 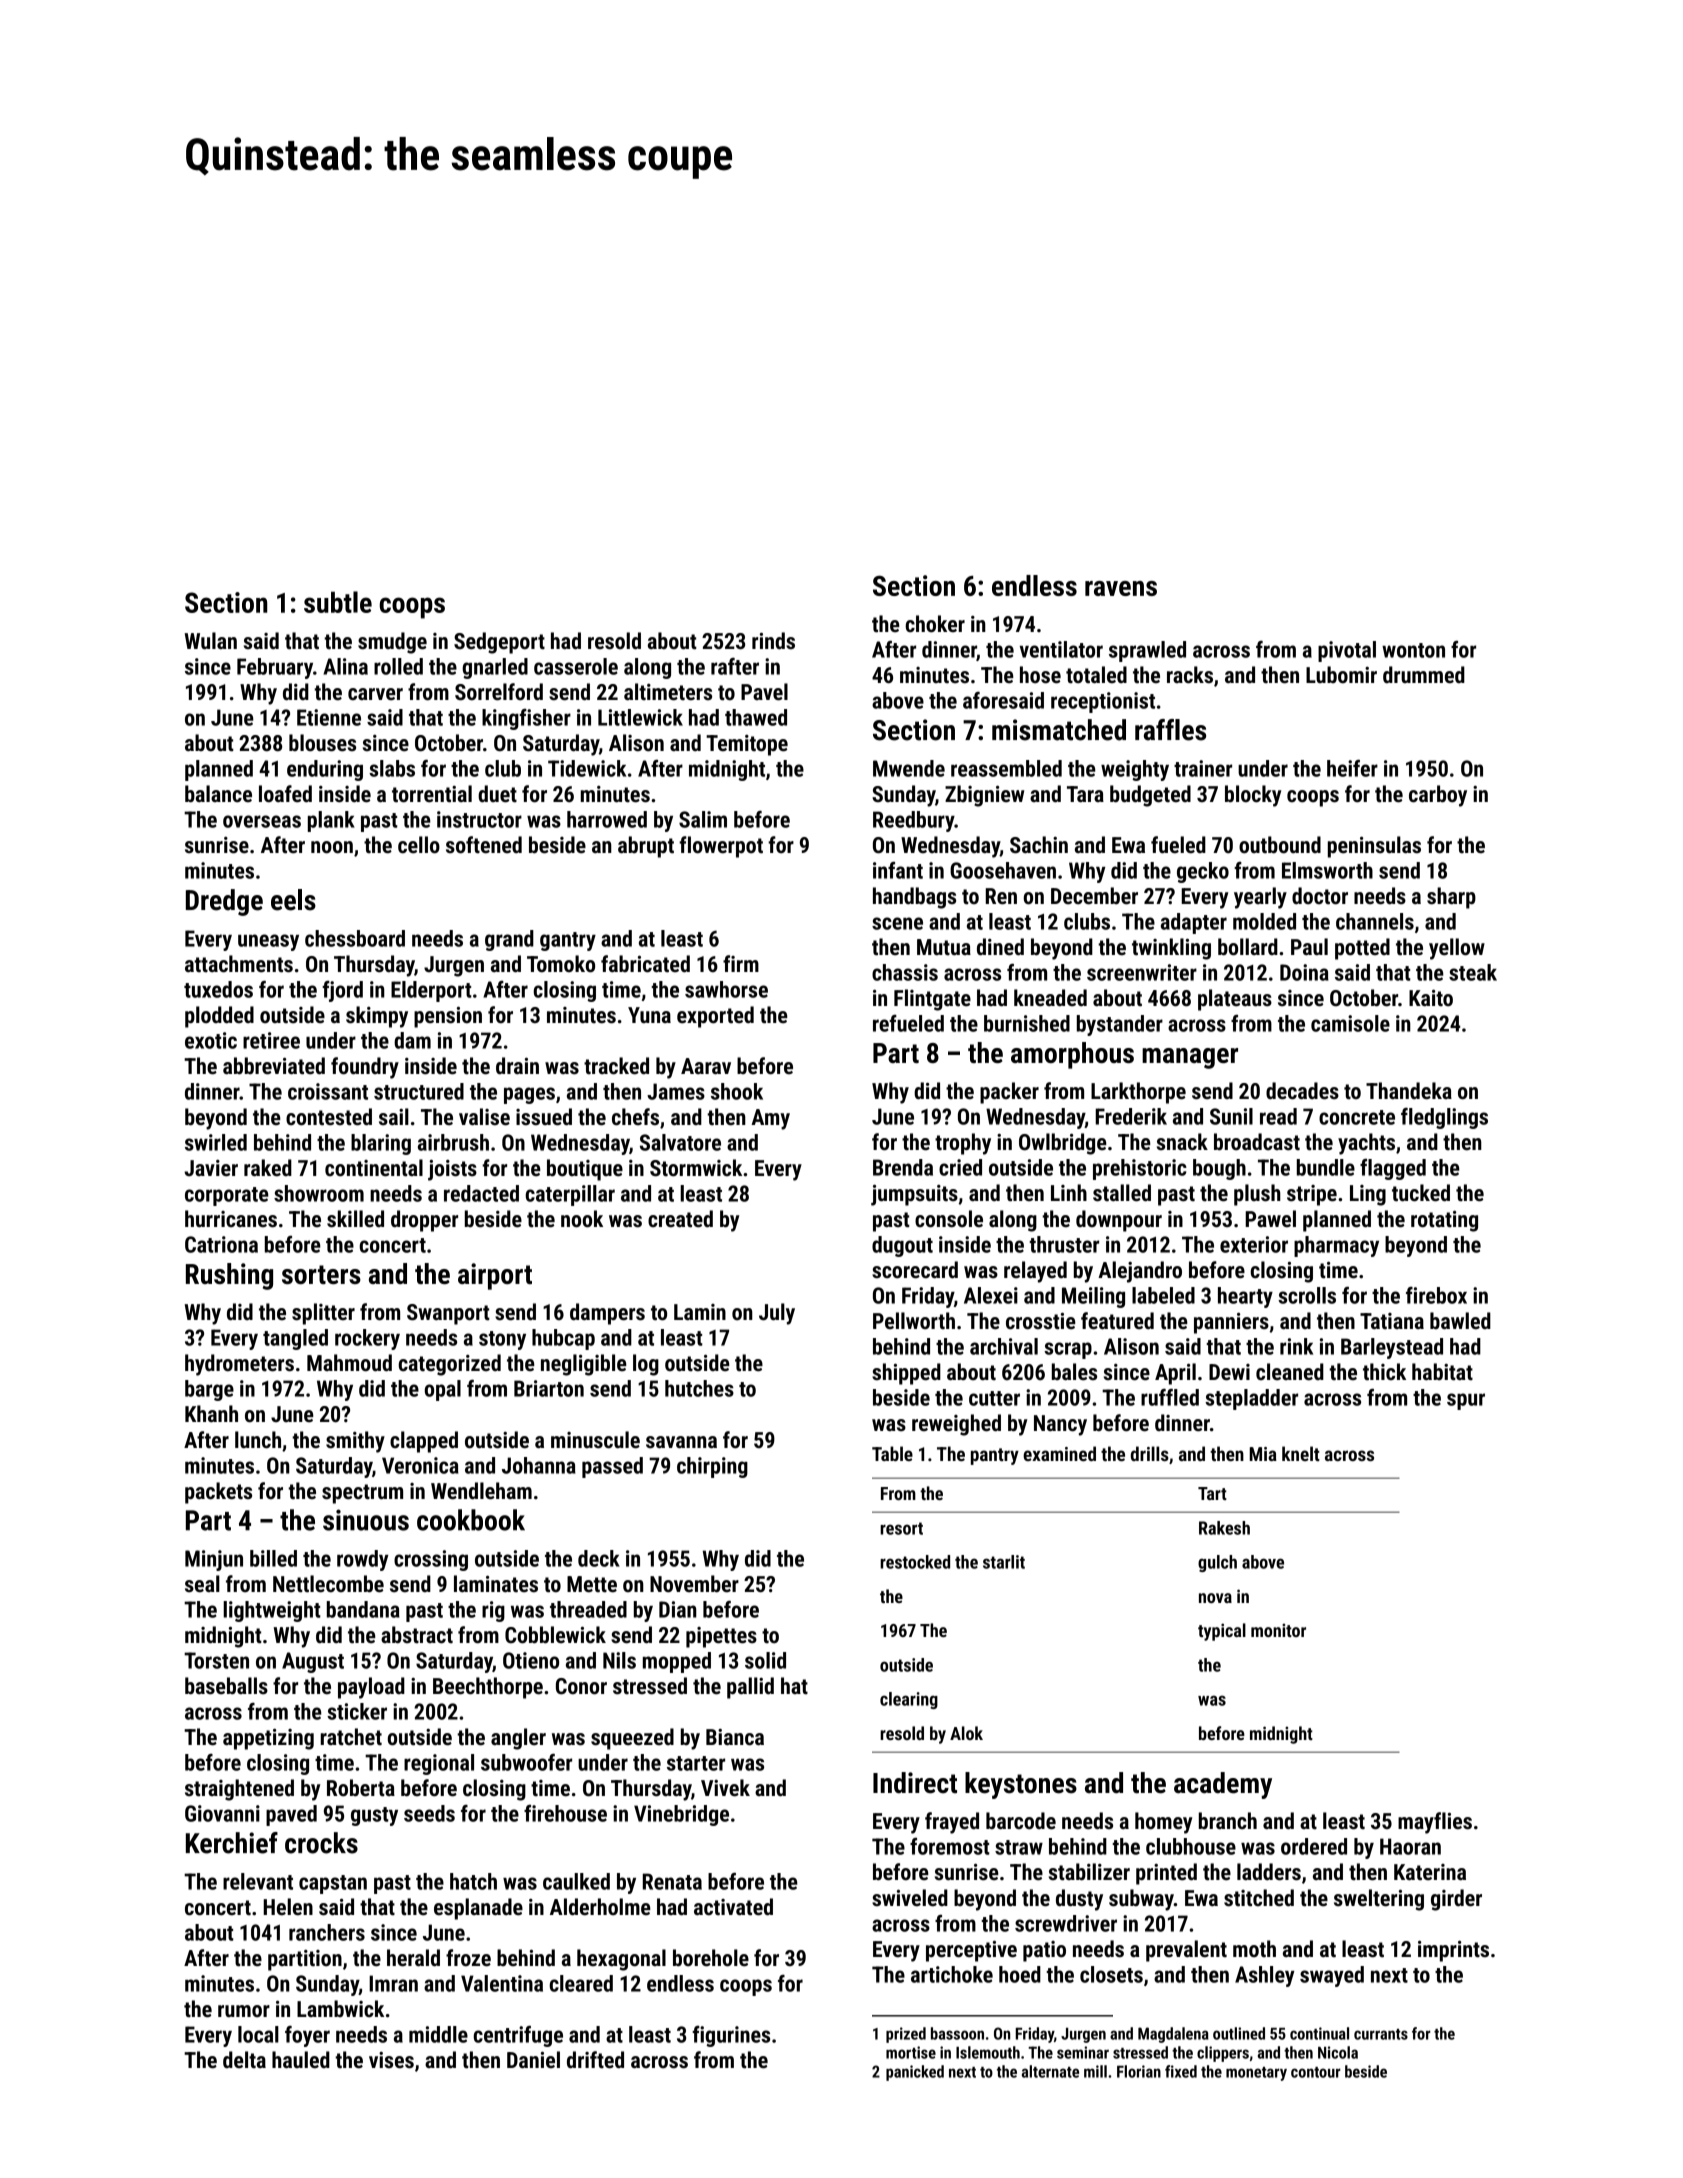 I want to click on ravens, so click(x=1121, y=588).
